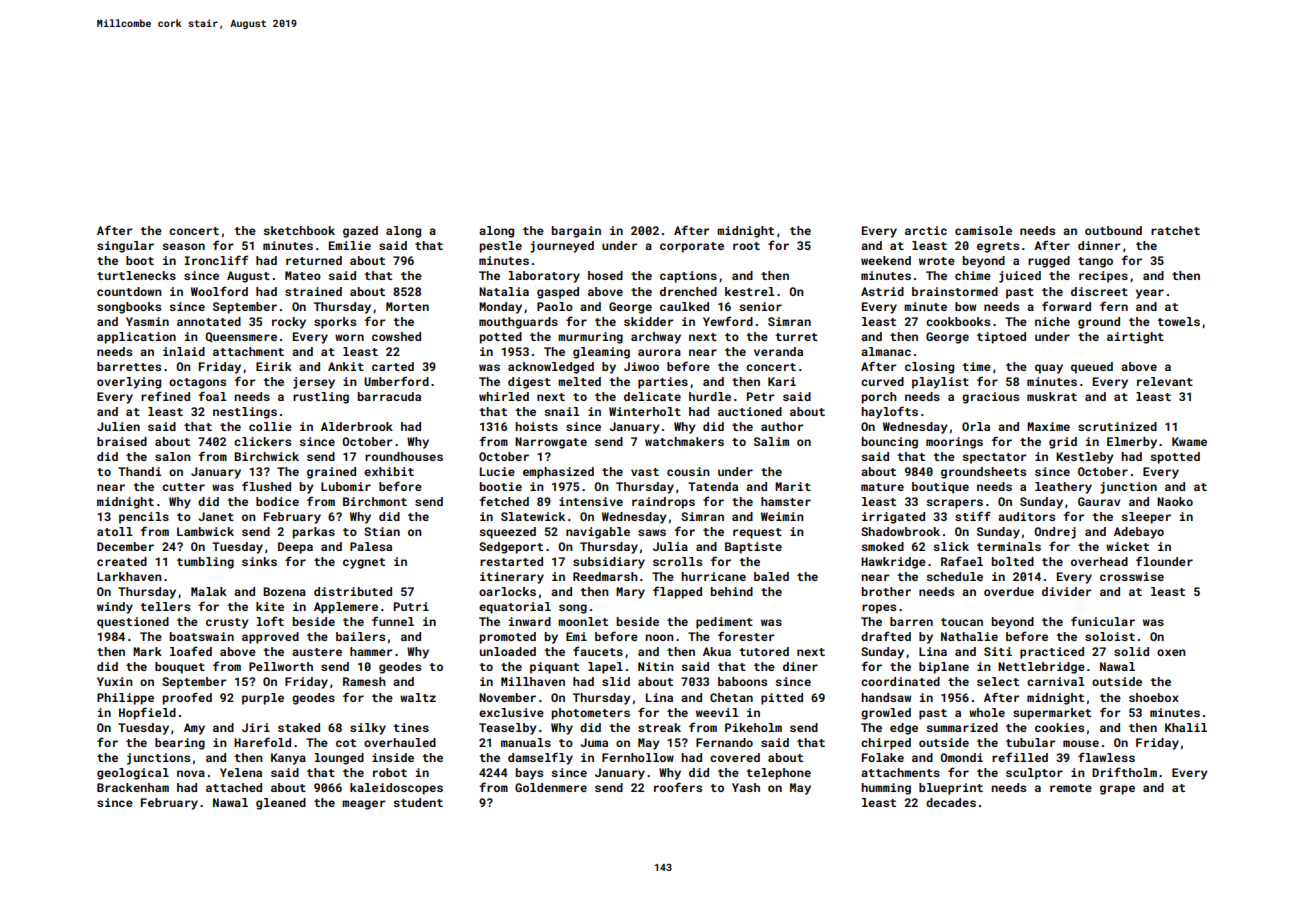 This document has height=924, width=1308. What do you see at coordinates (363, 805) in the document?
I see `meager` at bounding box center [363, 805].
